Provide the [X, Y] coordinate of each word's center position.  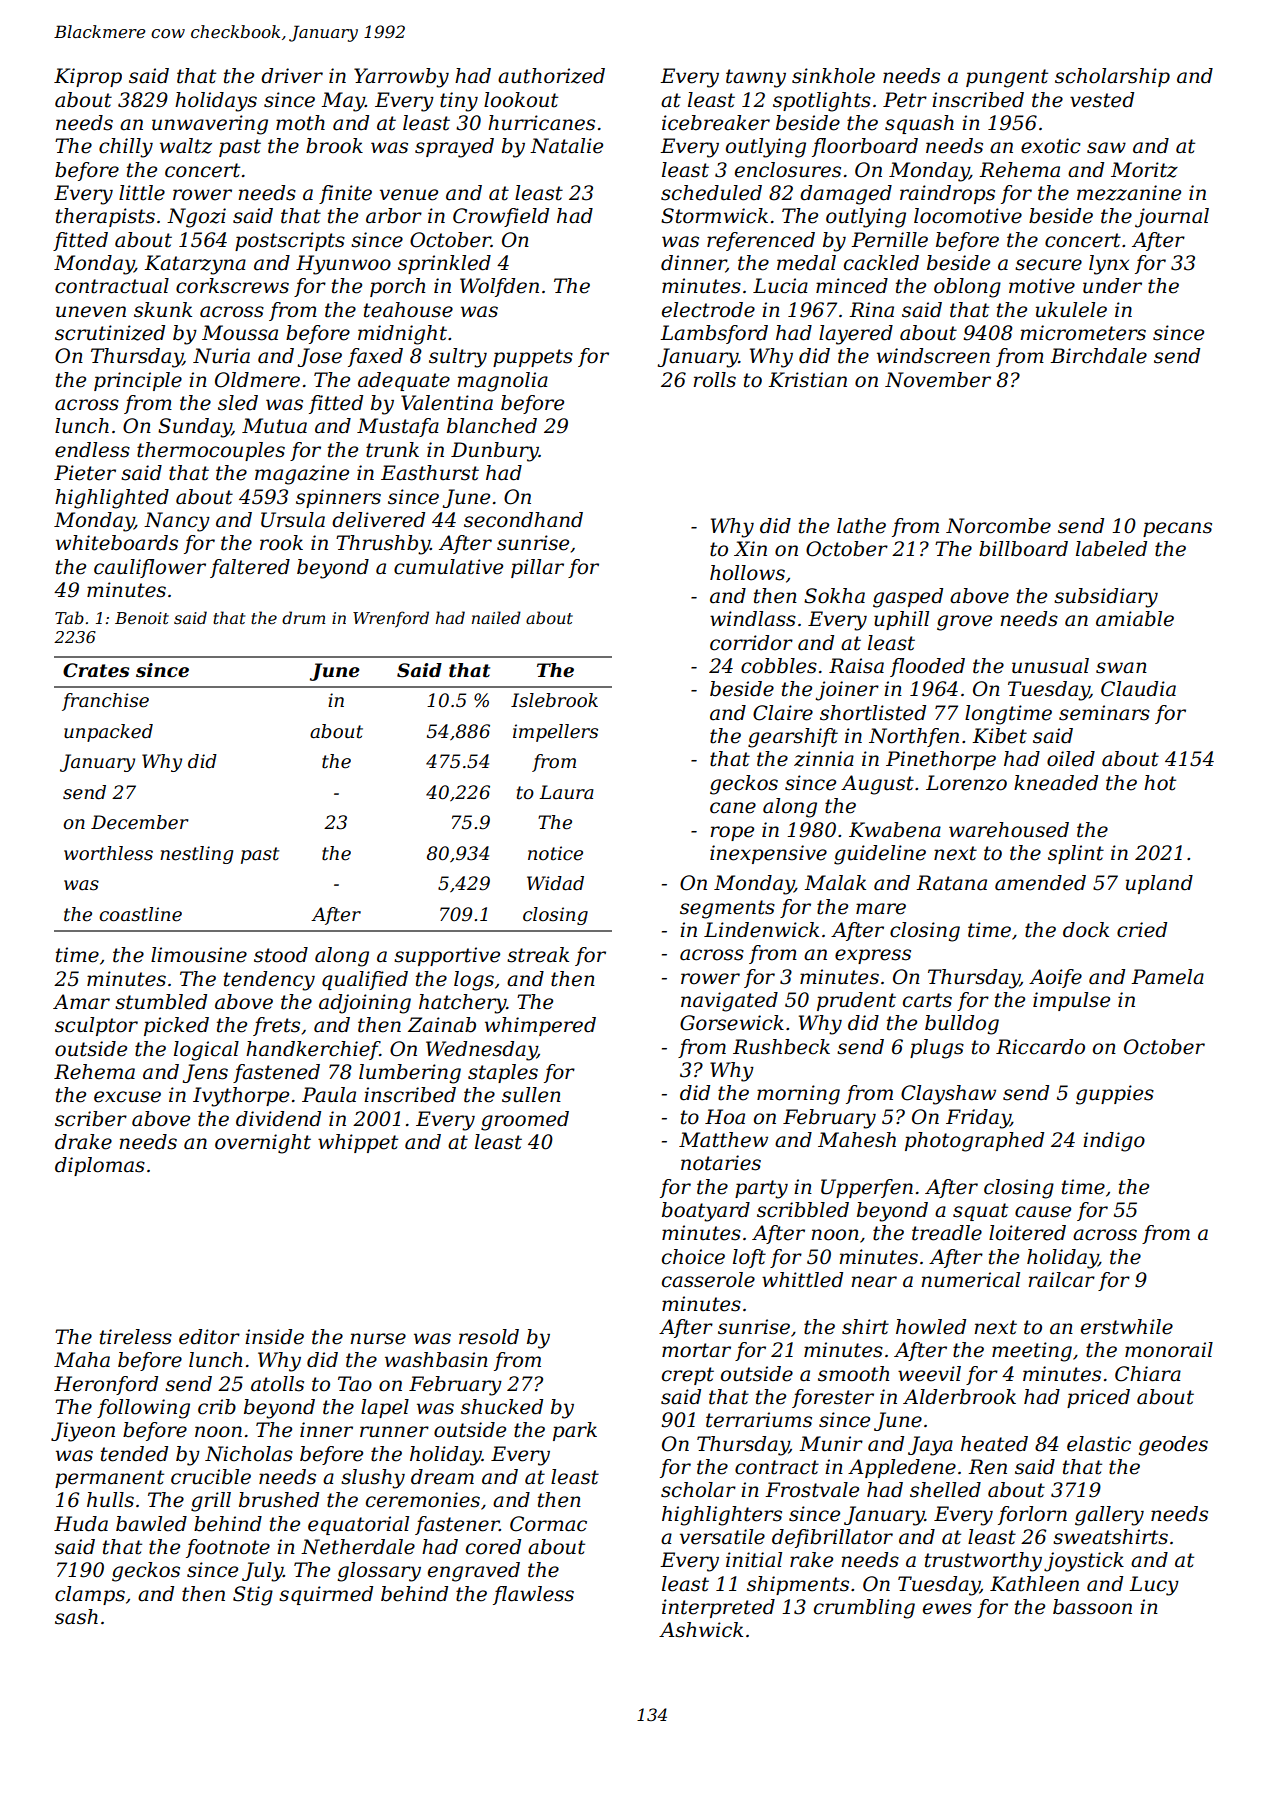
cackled [881, 263]
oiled [1071, 759]
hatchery [462, 1004]
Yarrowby [401, 78]
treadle [947, 1233]
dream [442, 1477]
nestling [196, 855]
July [262, 1572]
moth [300, 123]
